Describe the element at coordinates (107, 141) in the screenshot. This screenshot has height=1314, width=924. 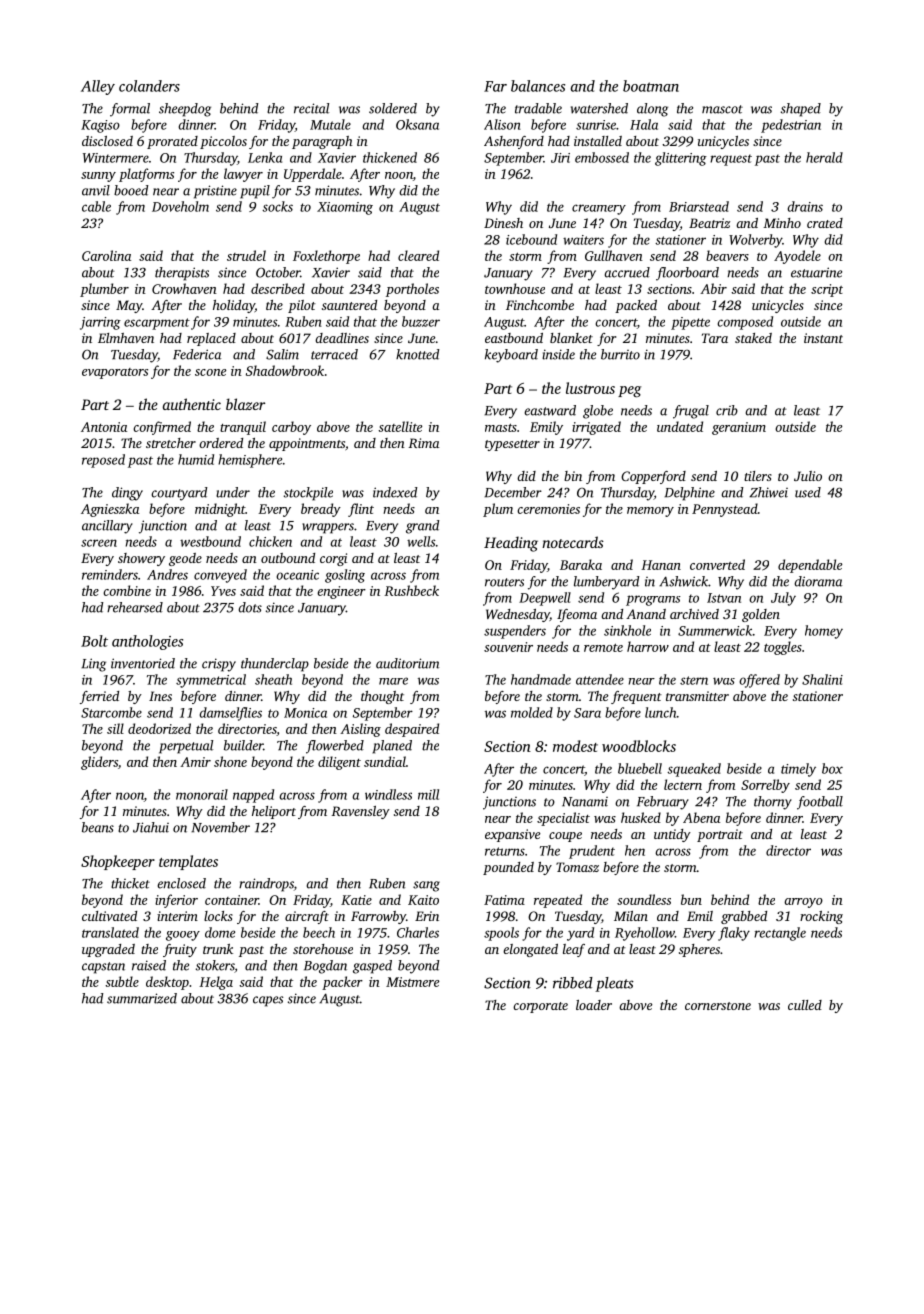
I see `disclosed` at that location.
